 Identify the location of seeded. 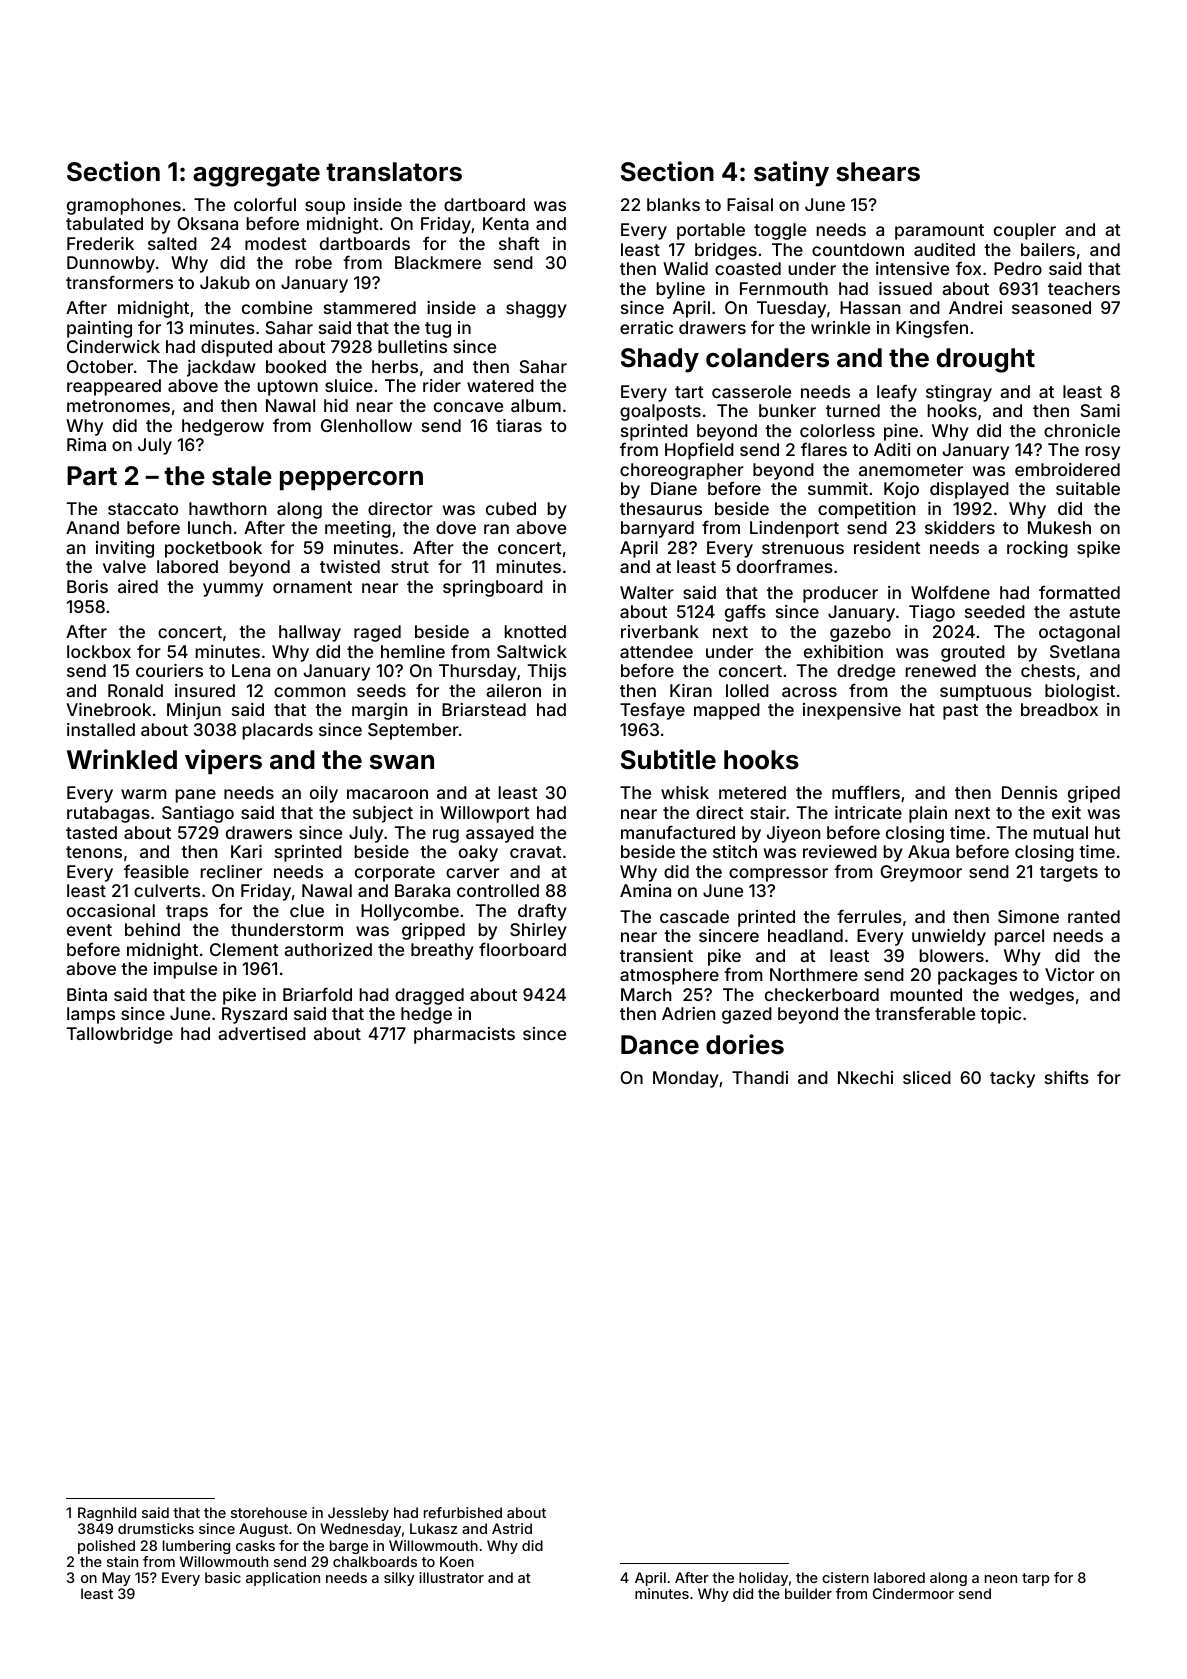
(995, 611).
